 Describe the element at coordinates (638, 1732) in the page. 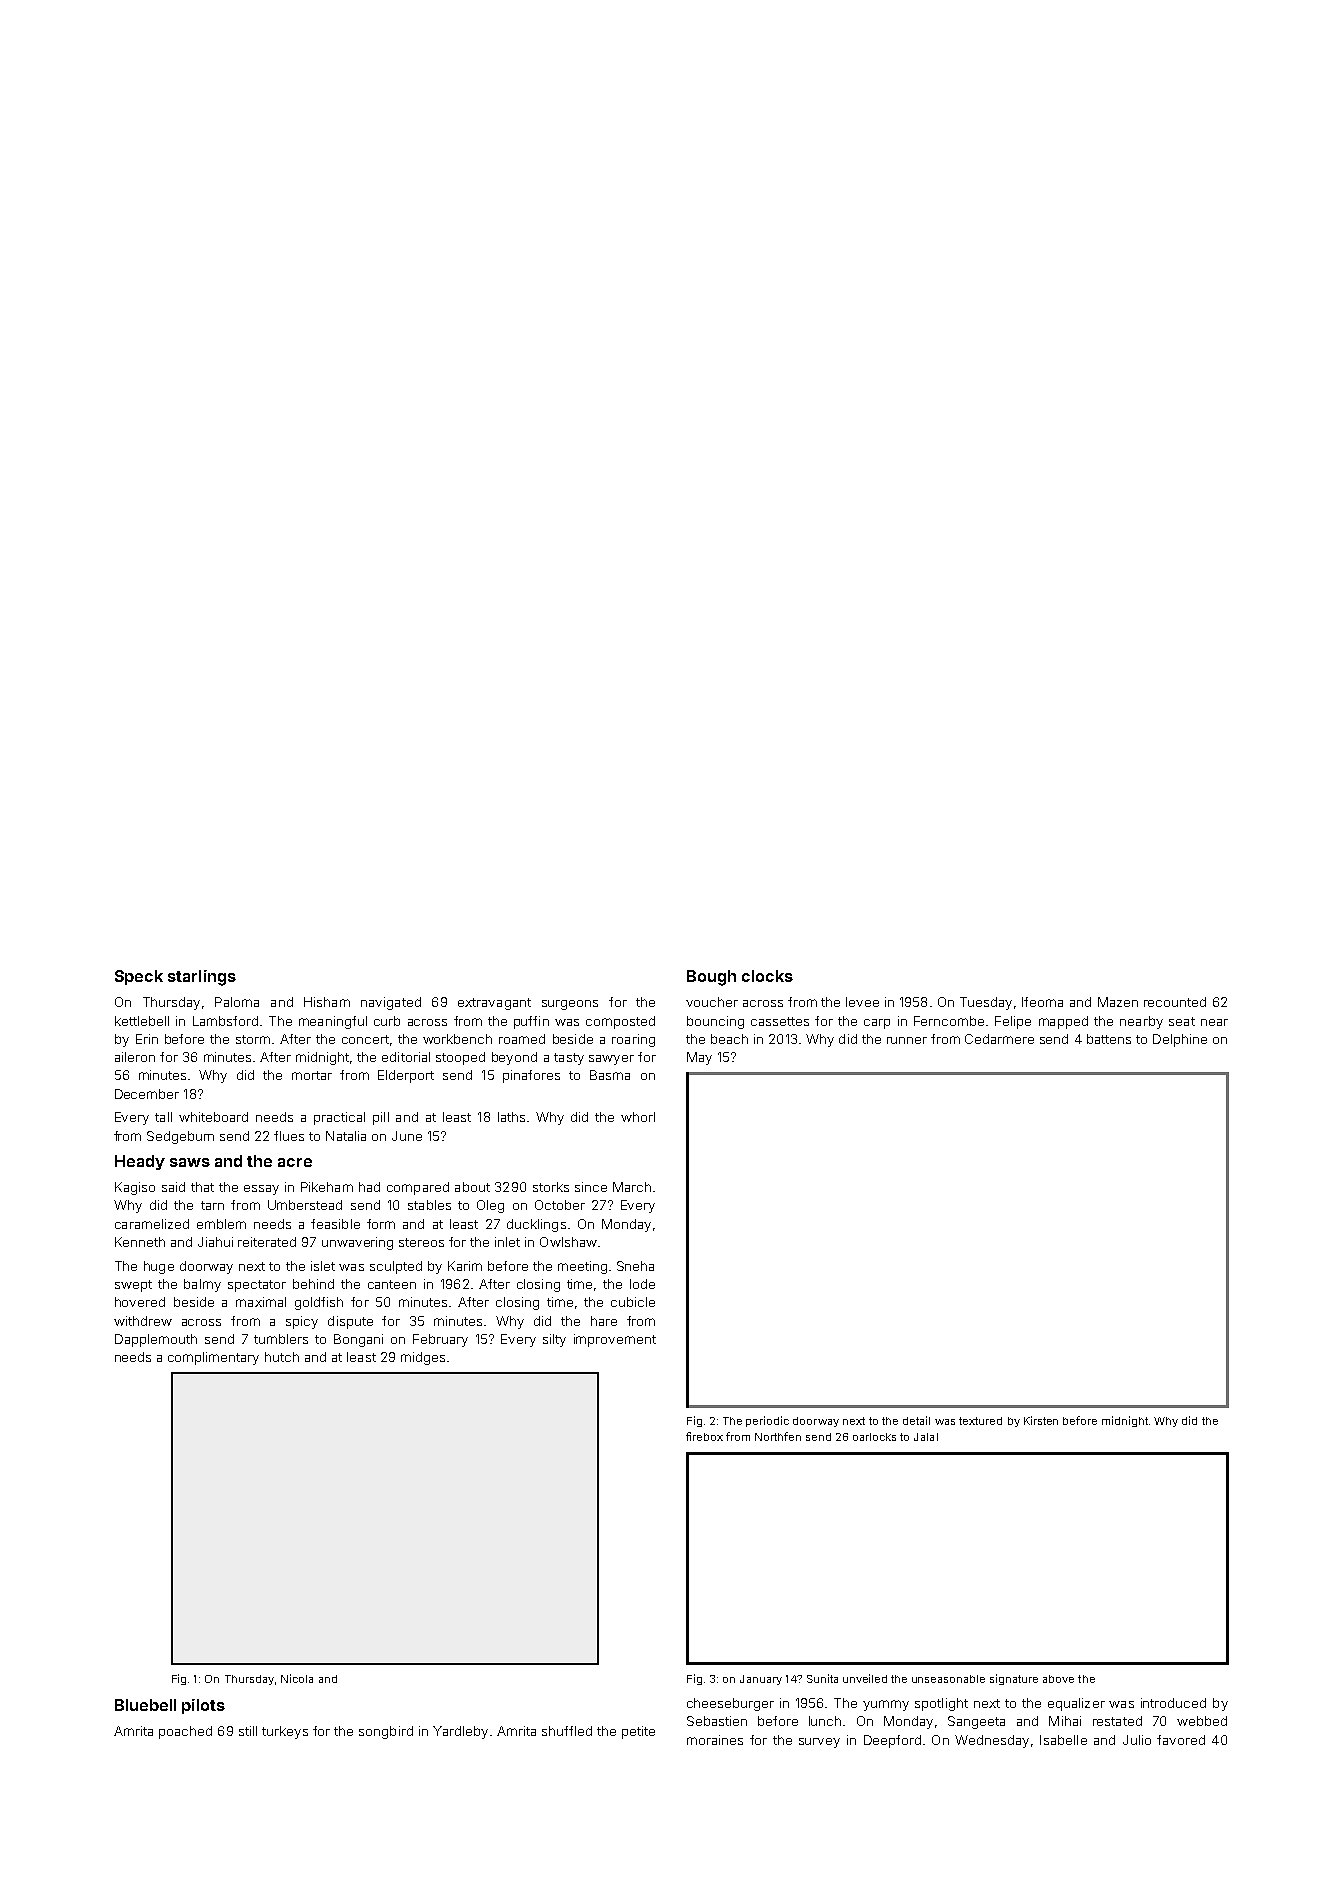

I see `petite` at that location.
